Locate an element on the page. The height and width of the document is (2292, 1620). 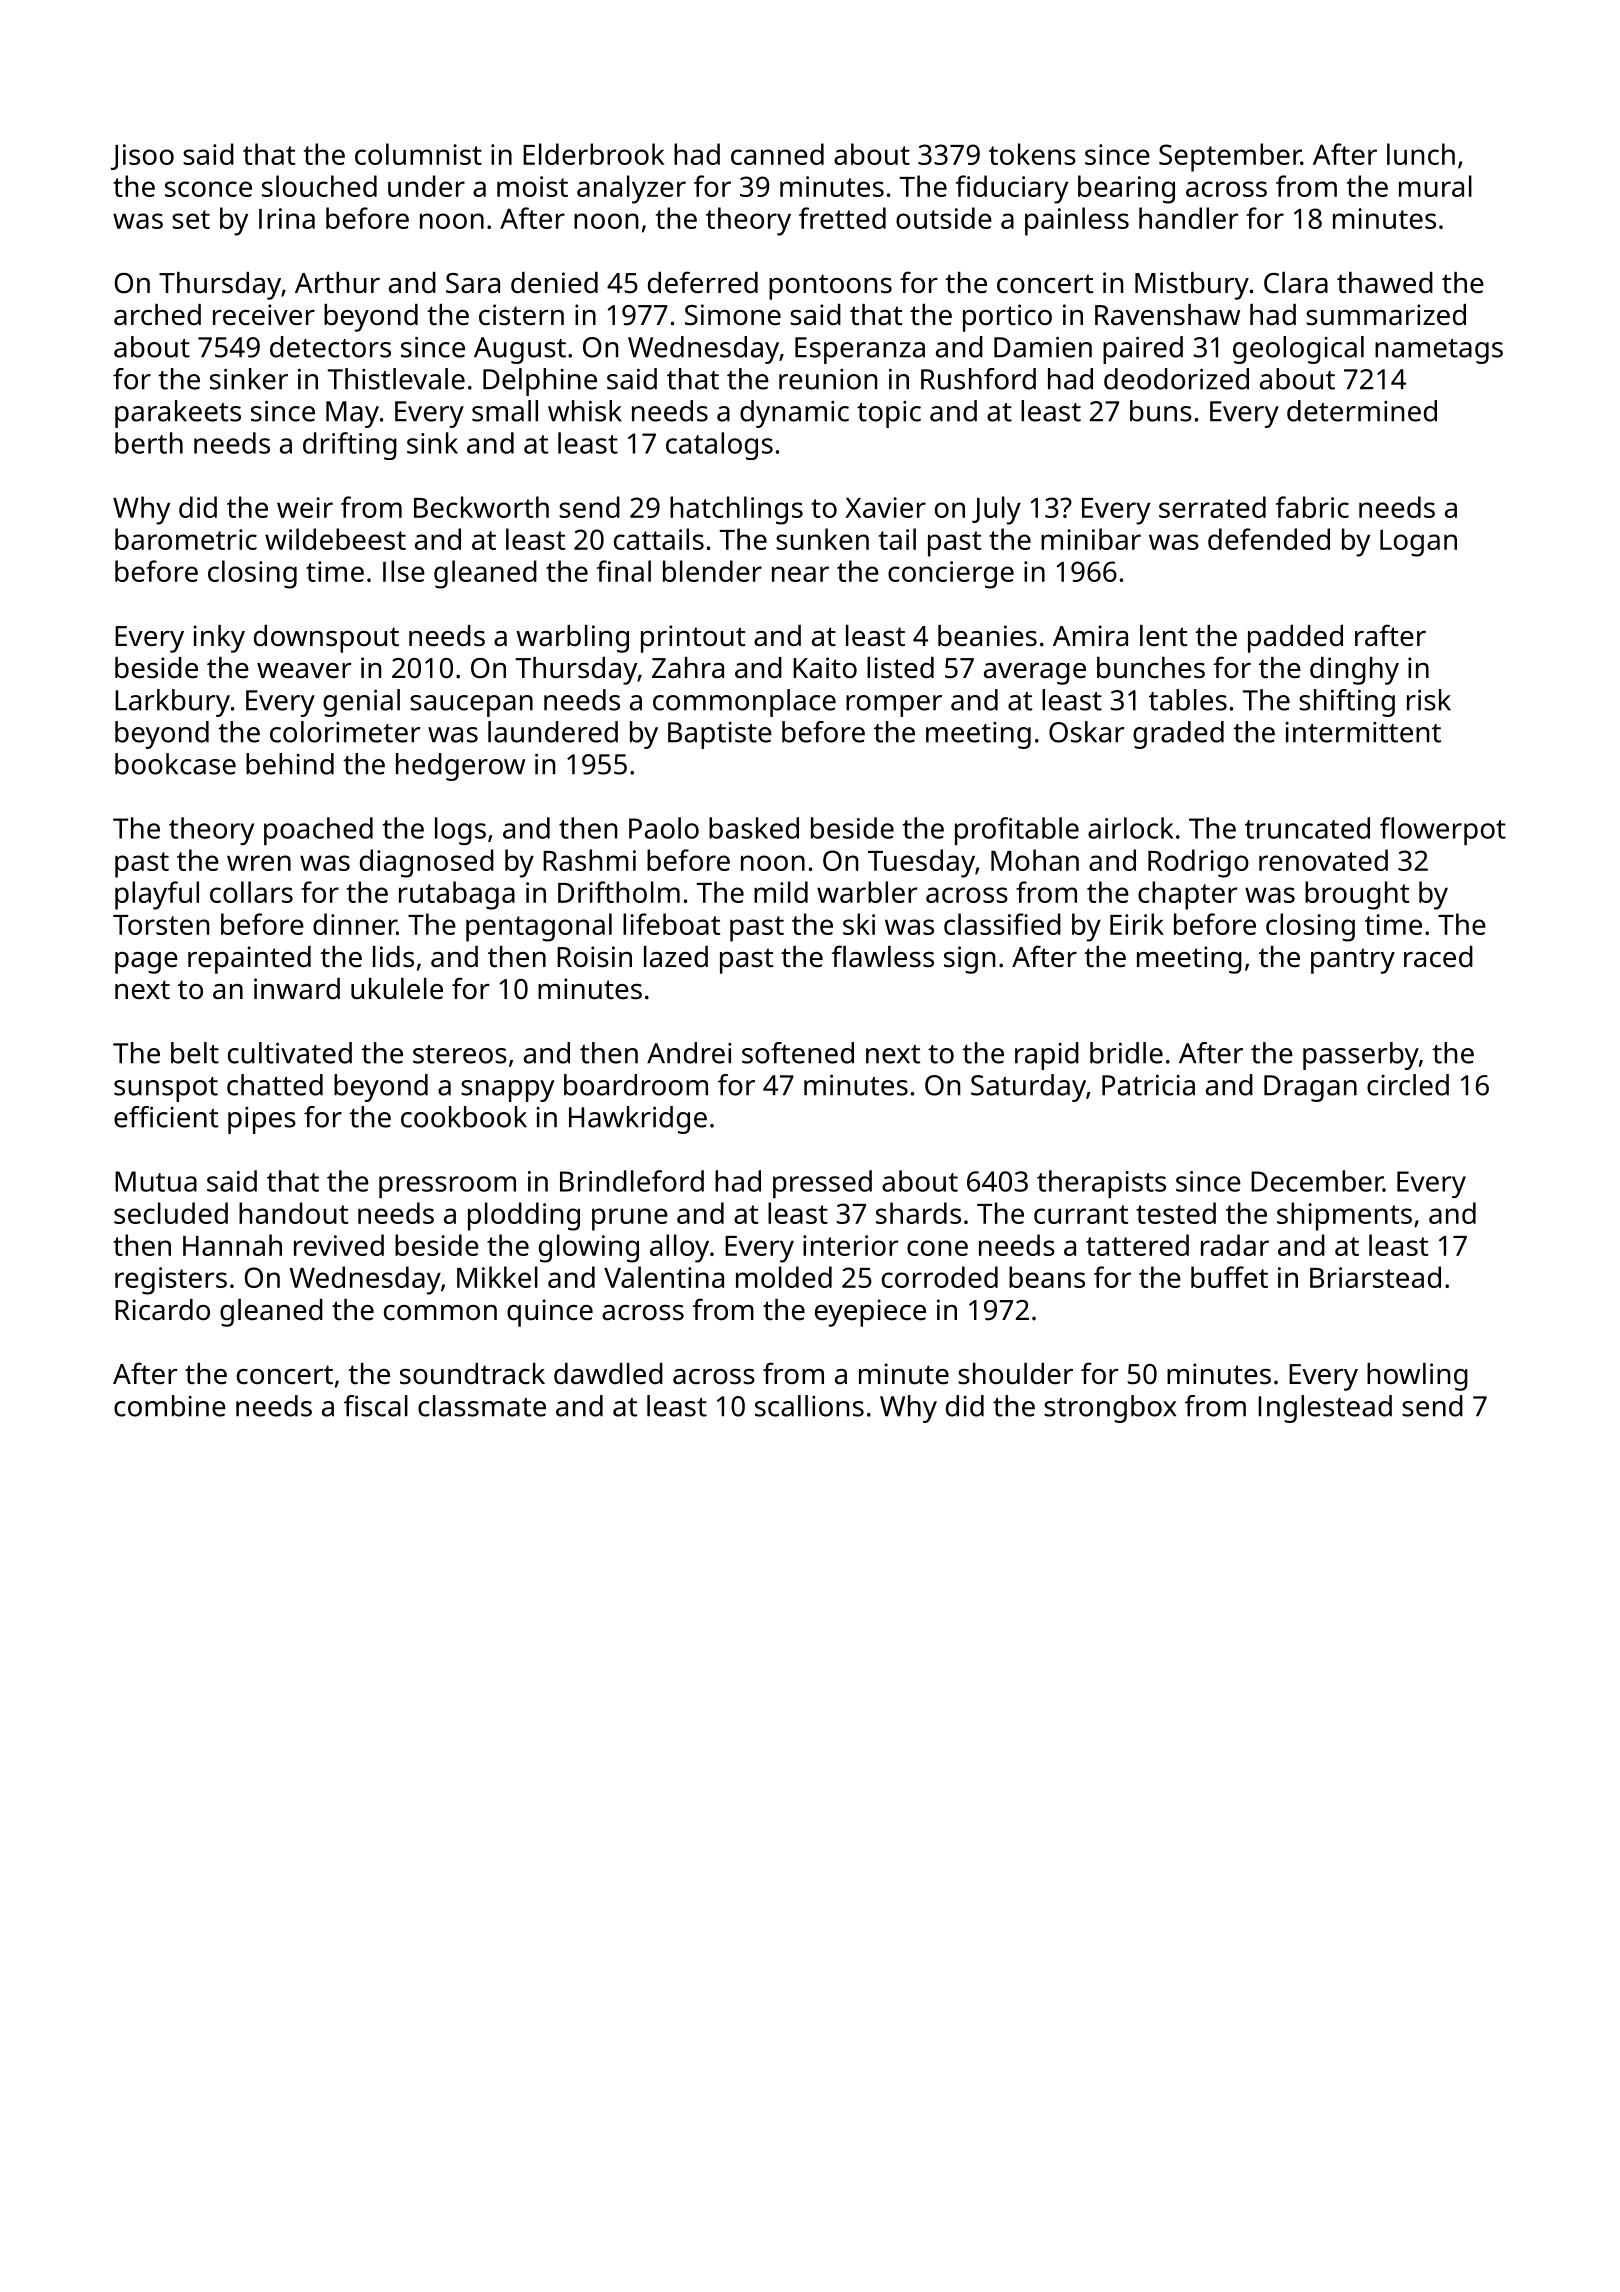
alloy is located at coordinates (679, 1248).
